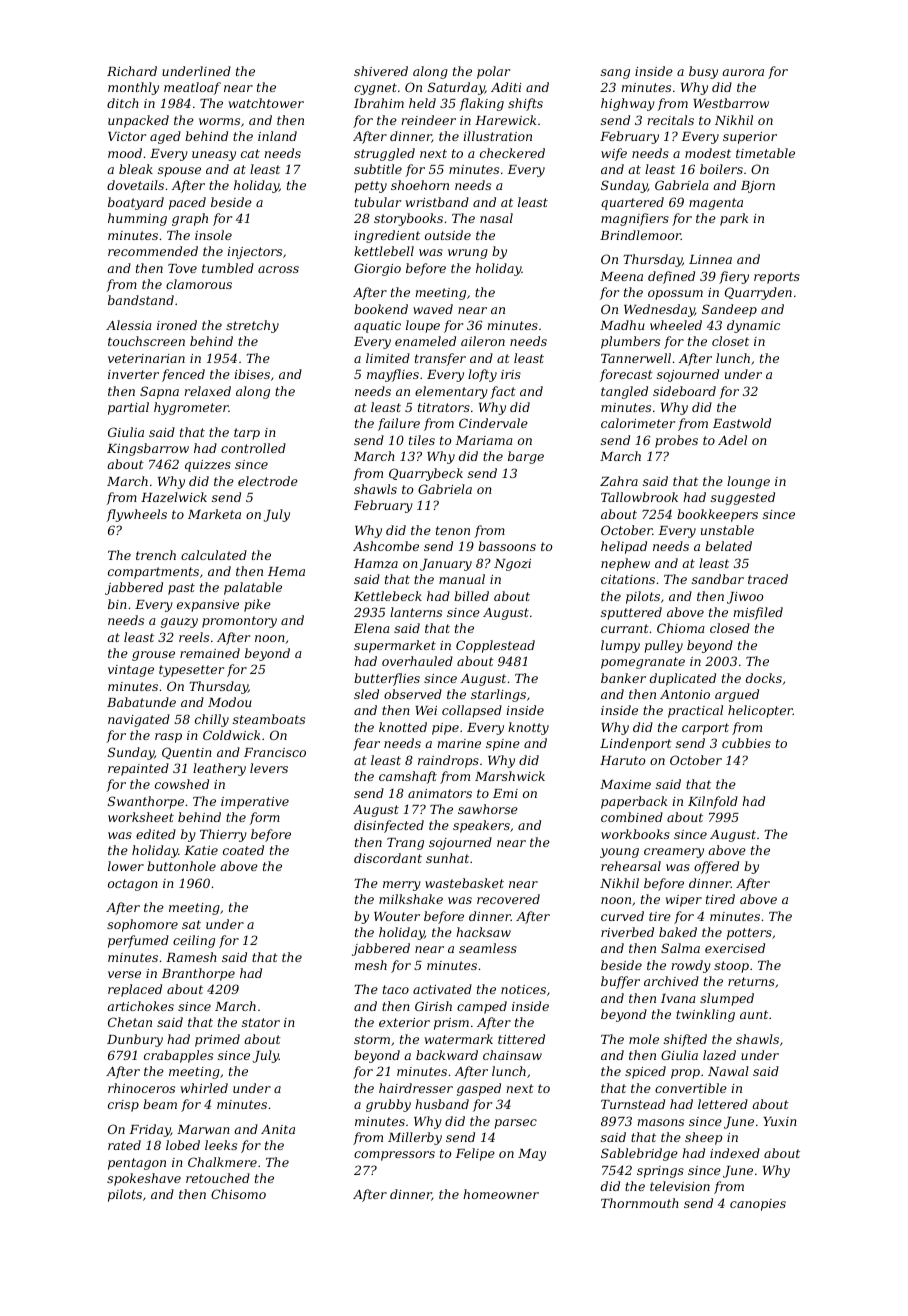 This document has height=1316, width=908. I want to click on Zahra, so click(619, 481).
